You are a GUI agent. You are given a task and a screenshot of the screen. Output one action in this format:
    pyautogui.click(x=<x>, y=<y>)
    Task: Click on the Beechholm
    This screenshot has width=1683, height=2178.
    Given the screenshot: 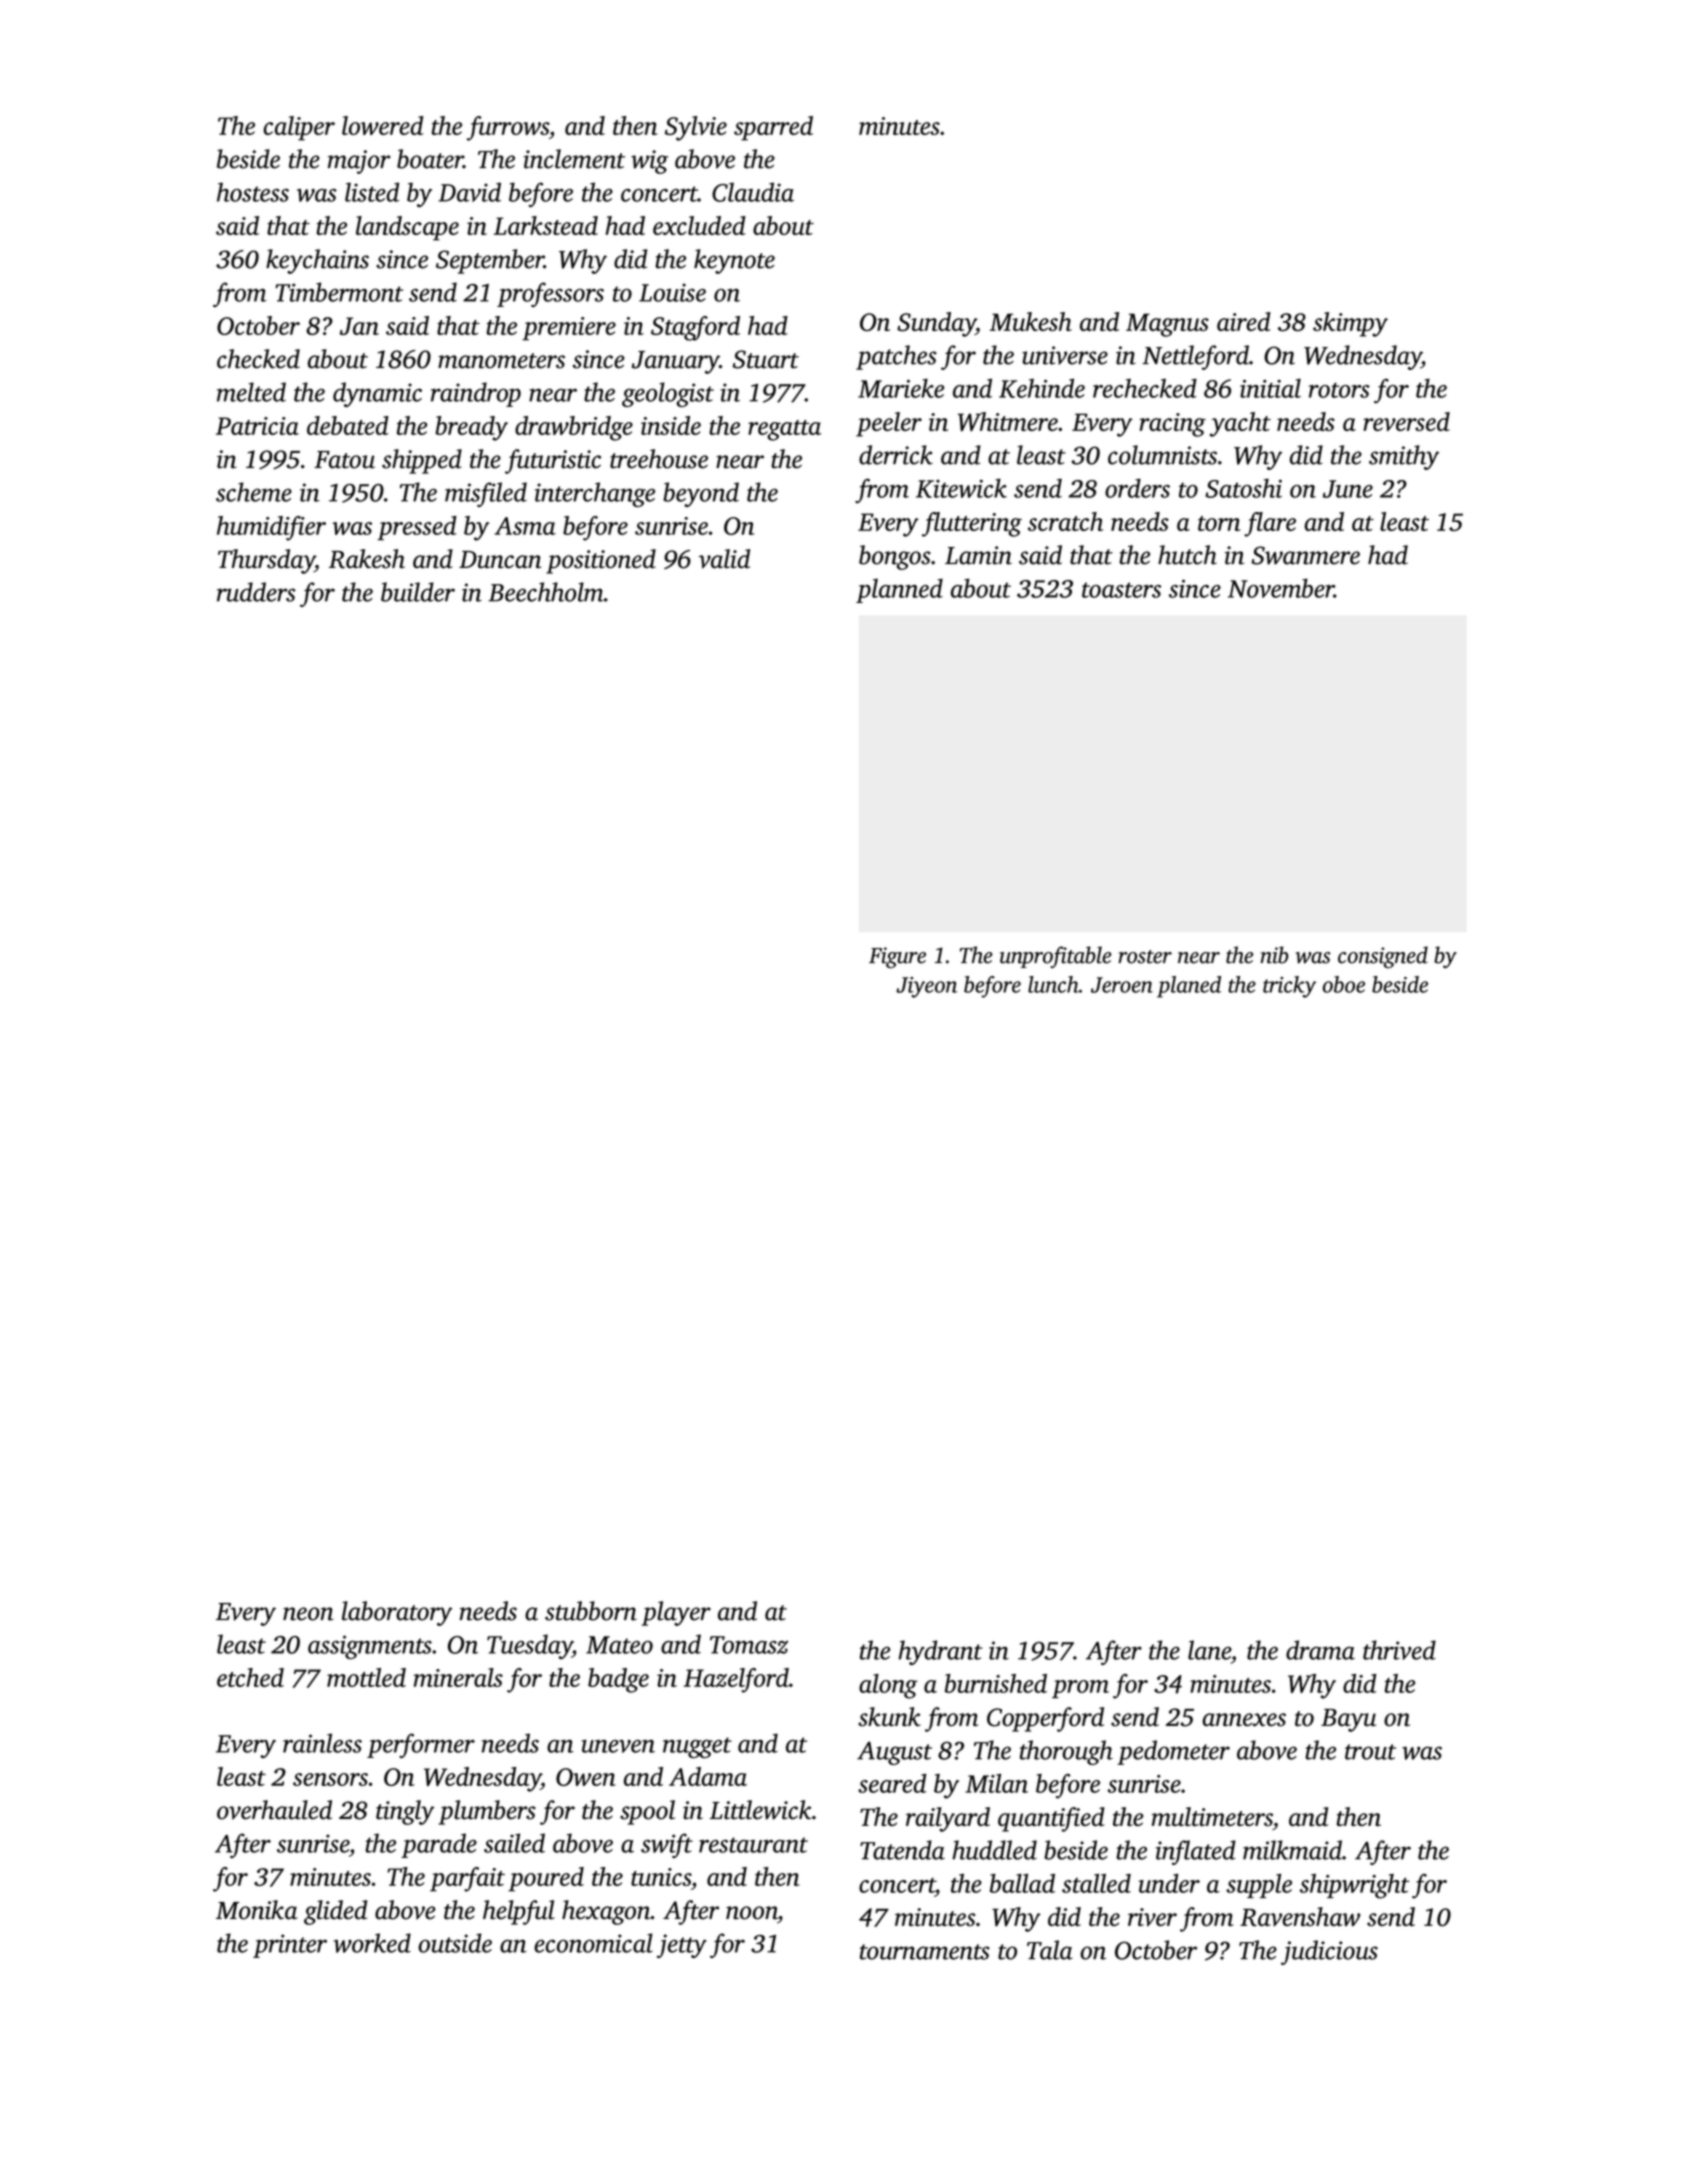 What is the action you would take?
    pyautogui.click(x=546, y=592)
